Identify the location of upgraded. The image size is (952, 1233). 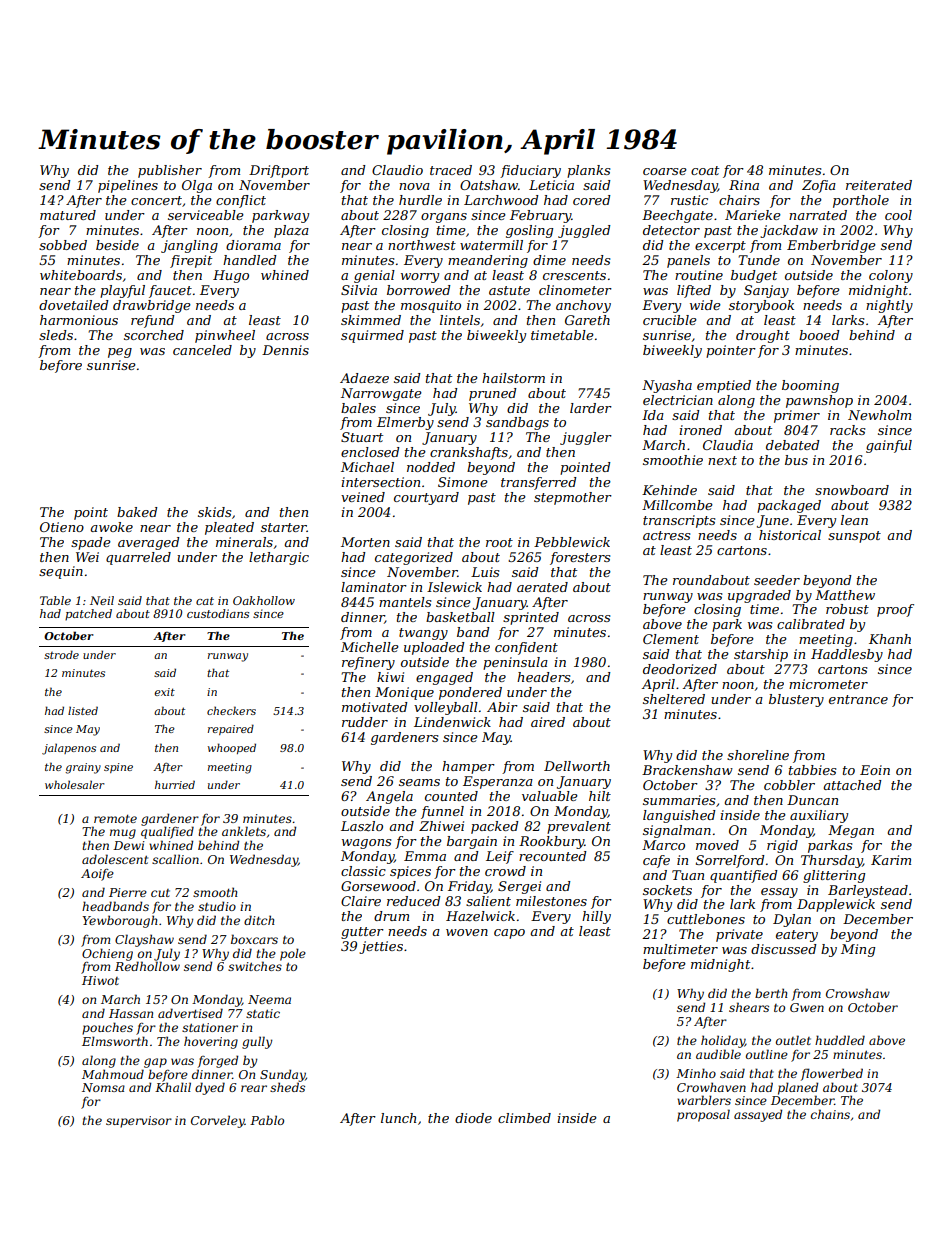
(759, 596).
